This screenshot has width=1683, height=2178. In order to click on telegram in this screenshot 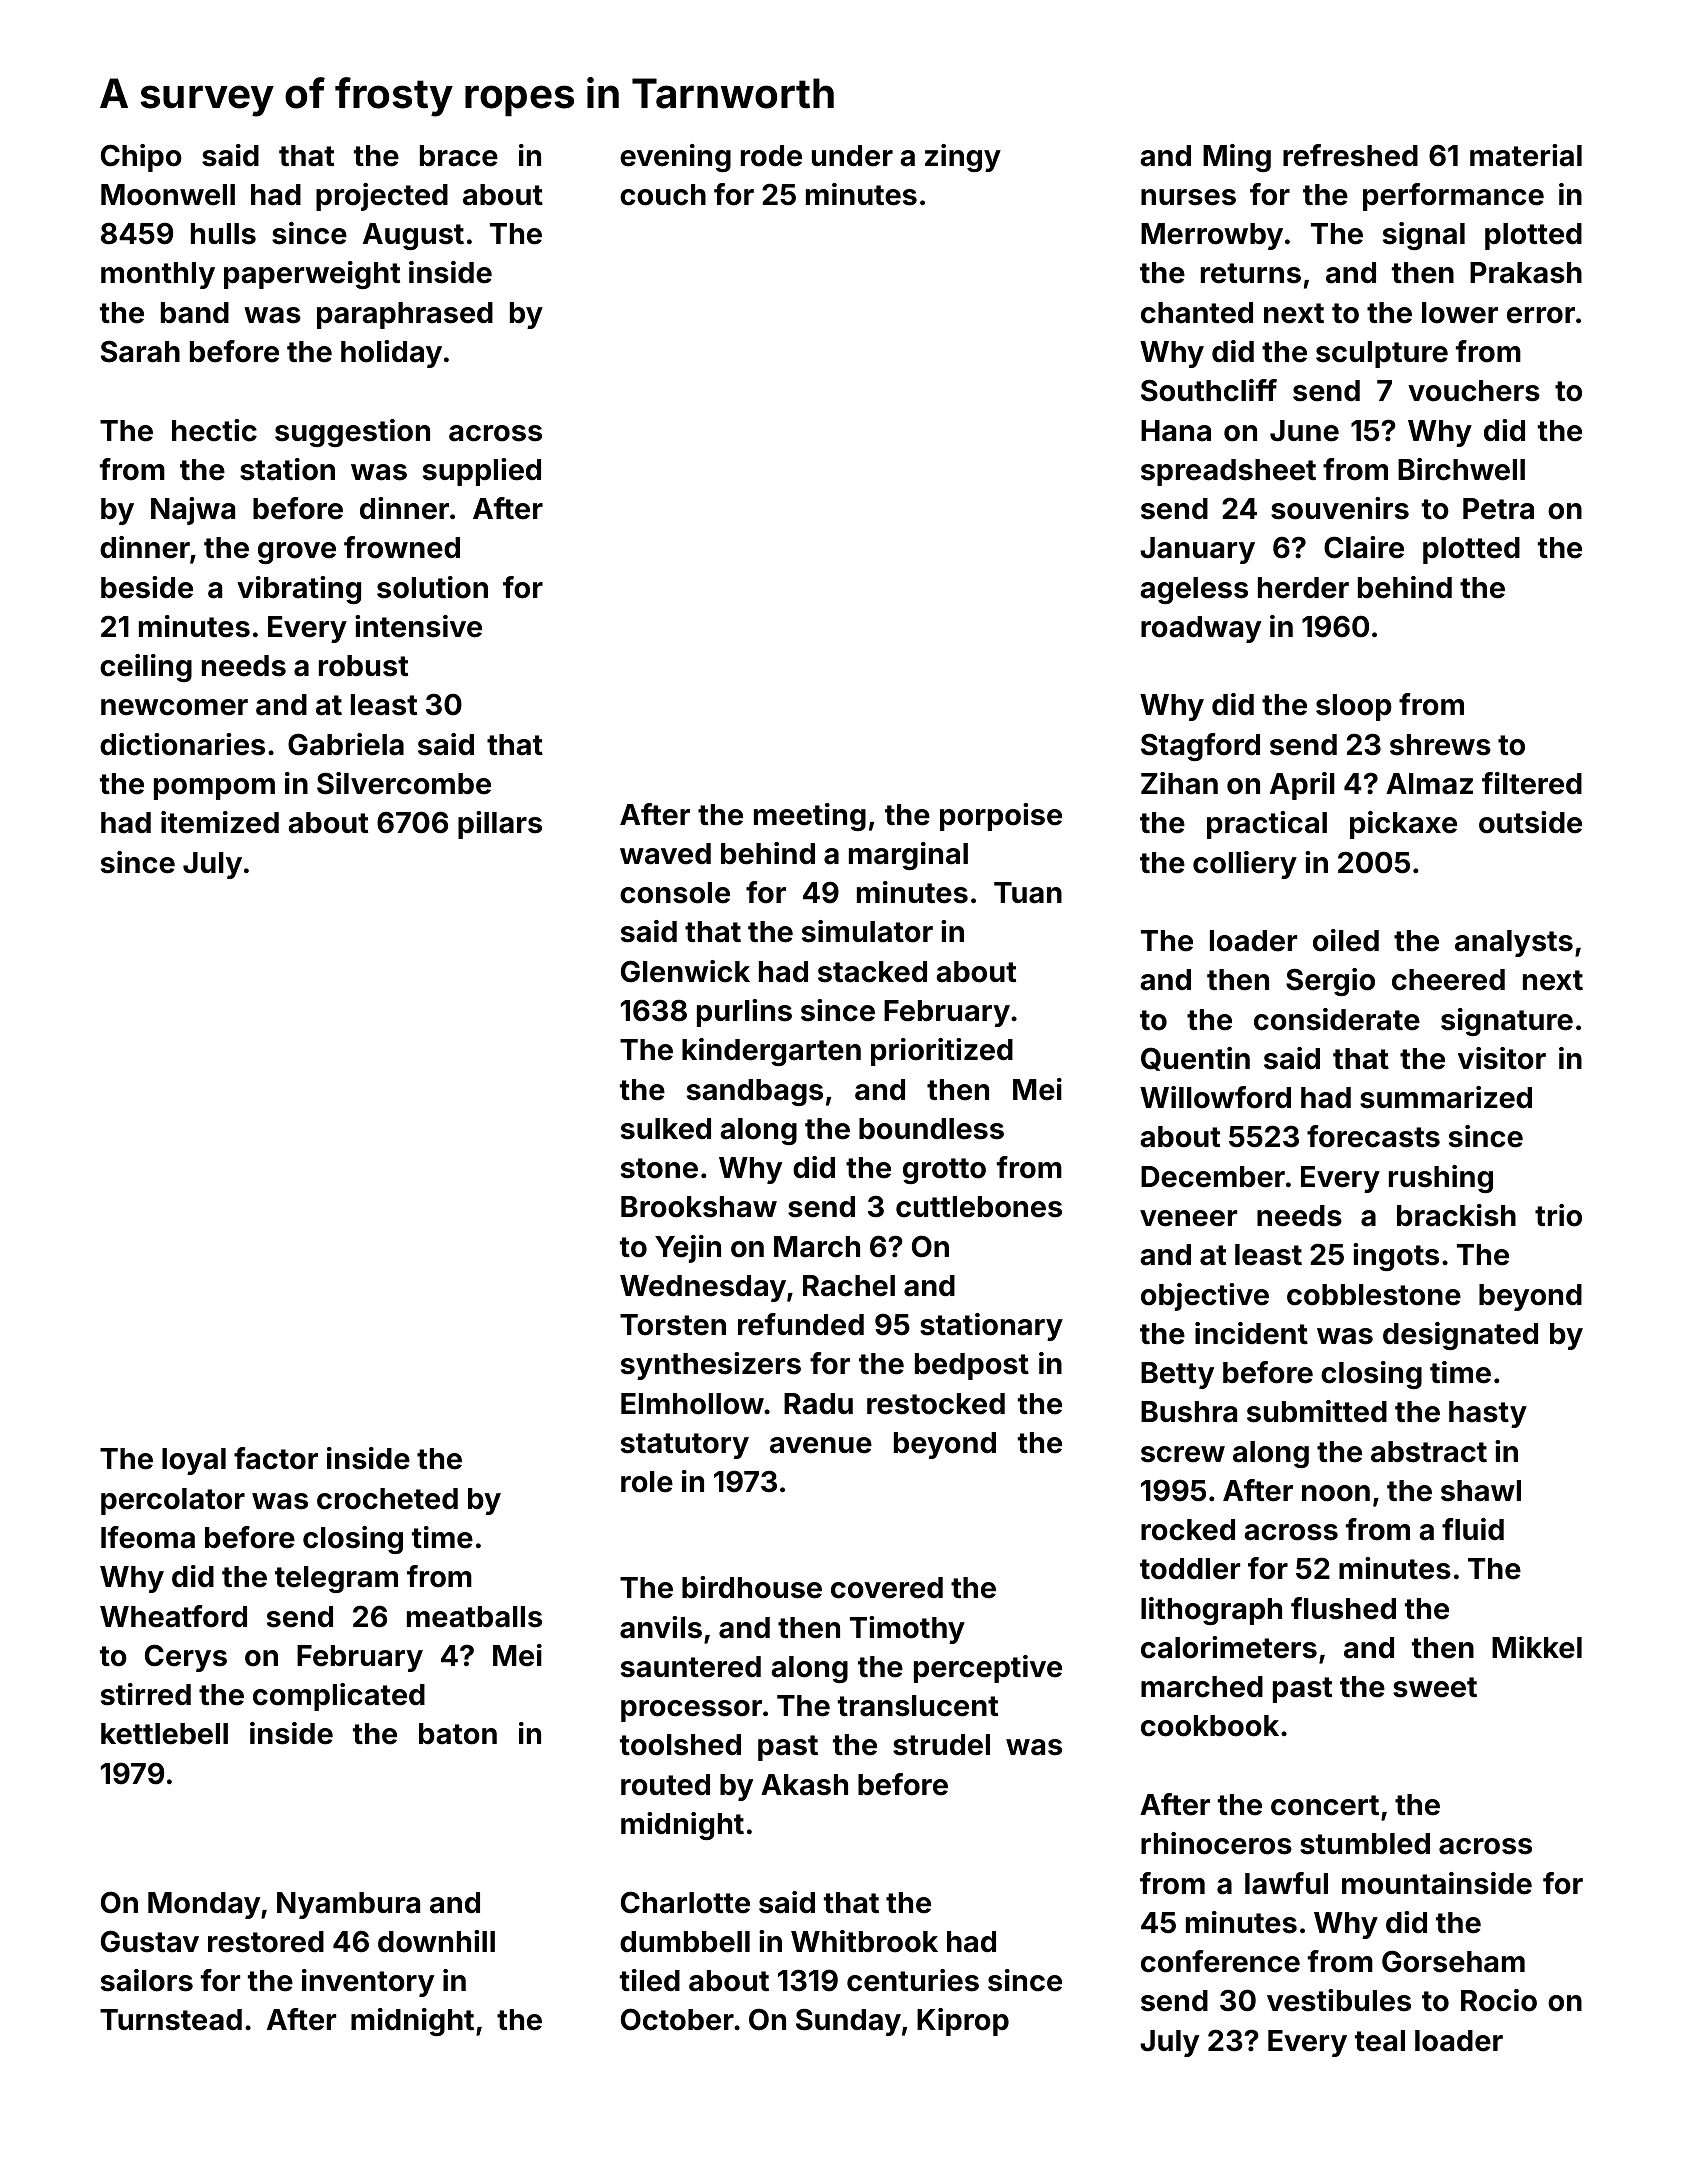, I will do `click(336, 1579)`.
